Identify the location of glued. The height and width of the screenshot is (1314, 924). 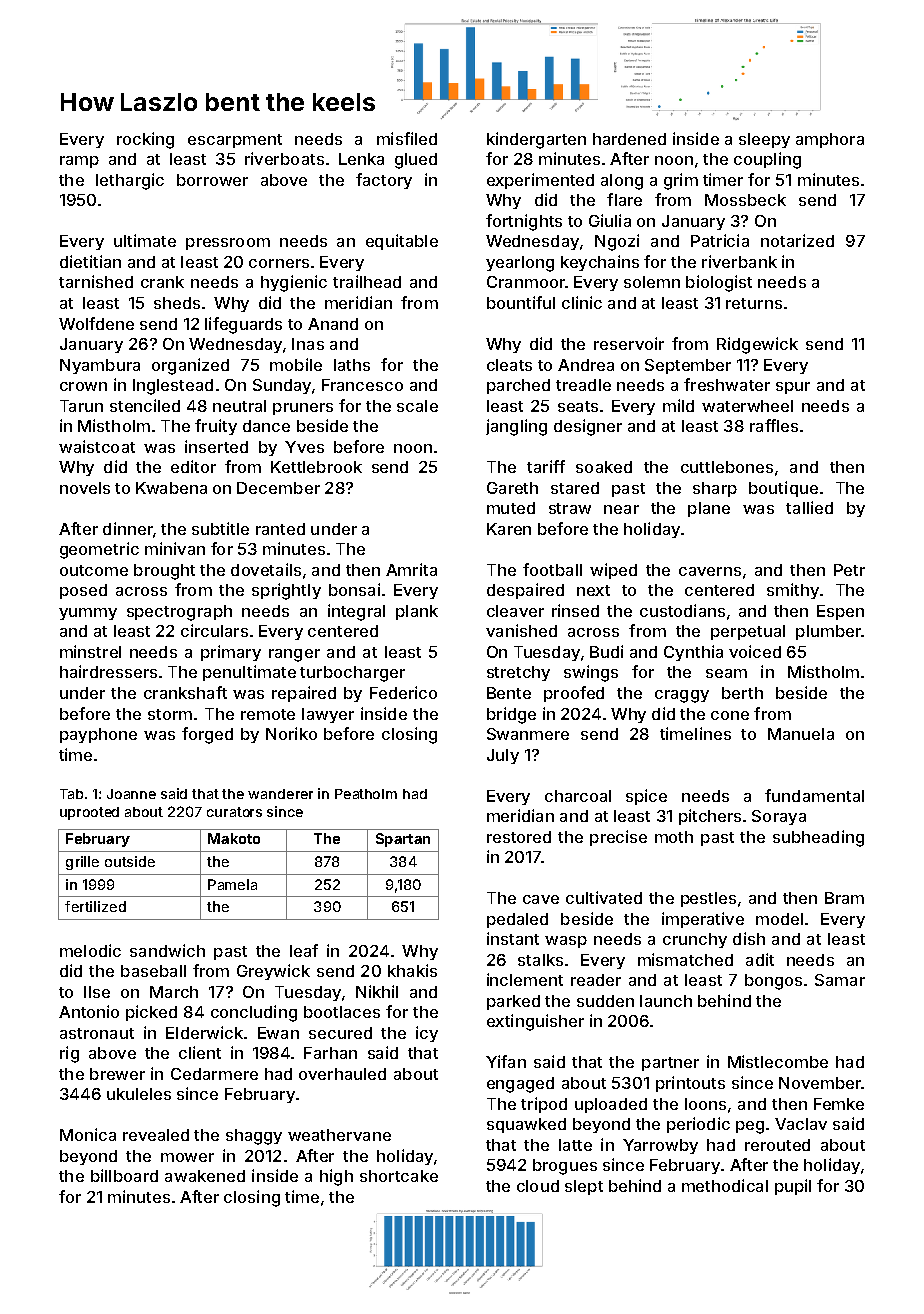
(416, 161).
